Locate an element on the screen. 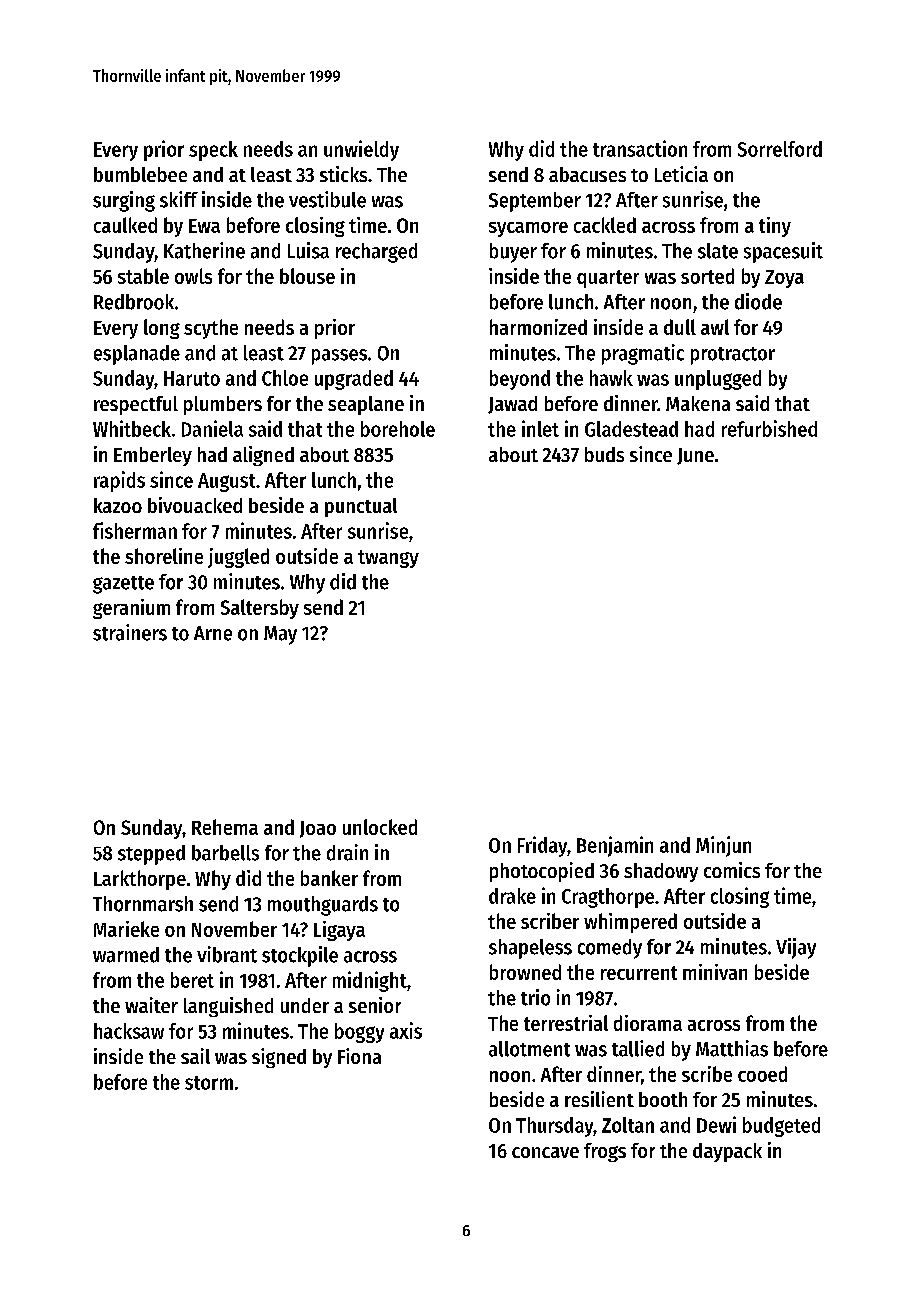 This screenshot has width=924, height=1311. September is located at coordinates (535, 202).
